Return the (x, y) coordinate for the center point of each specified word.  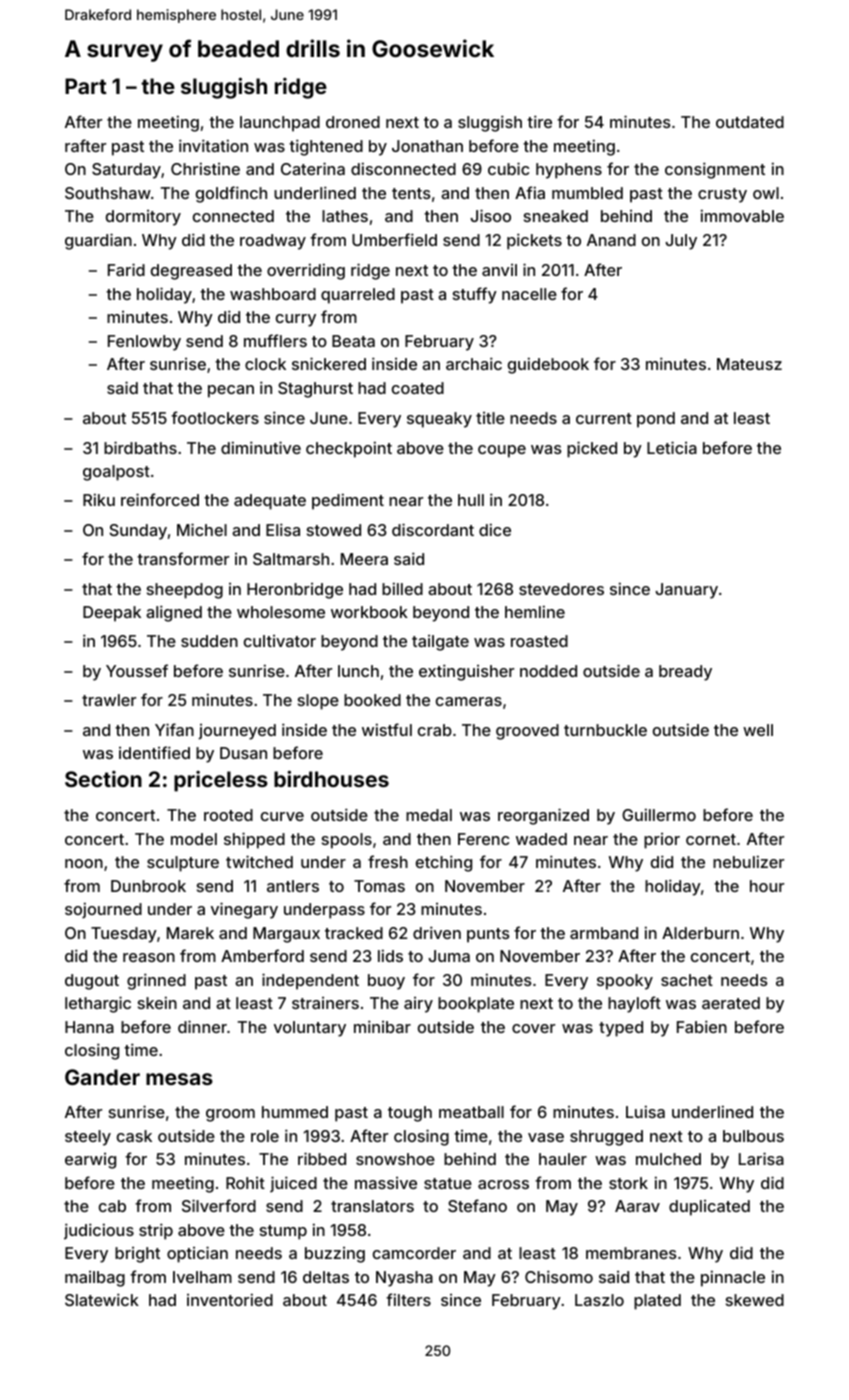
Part (86, 86)
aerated (731, 1003)
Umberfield (394, 239)
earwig (90, 1161)
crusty (722, 195)
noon (84, 863)
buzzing (335, 1255)
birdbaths (140, 447)
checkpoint (349, 449)
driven (437, 932)
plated (657, 1302)
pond (656, 420)
